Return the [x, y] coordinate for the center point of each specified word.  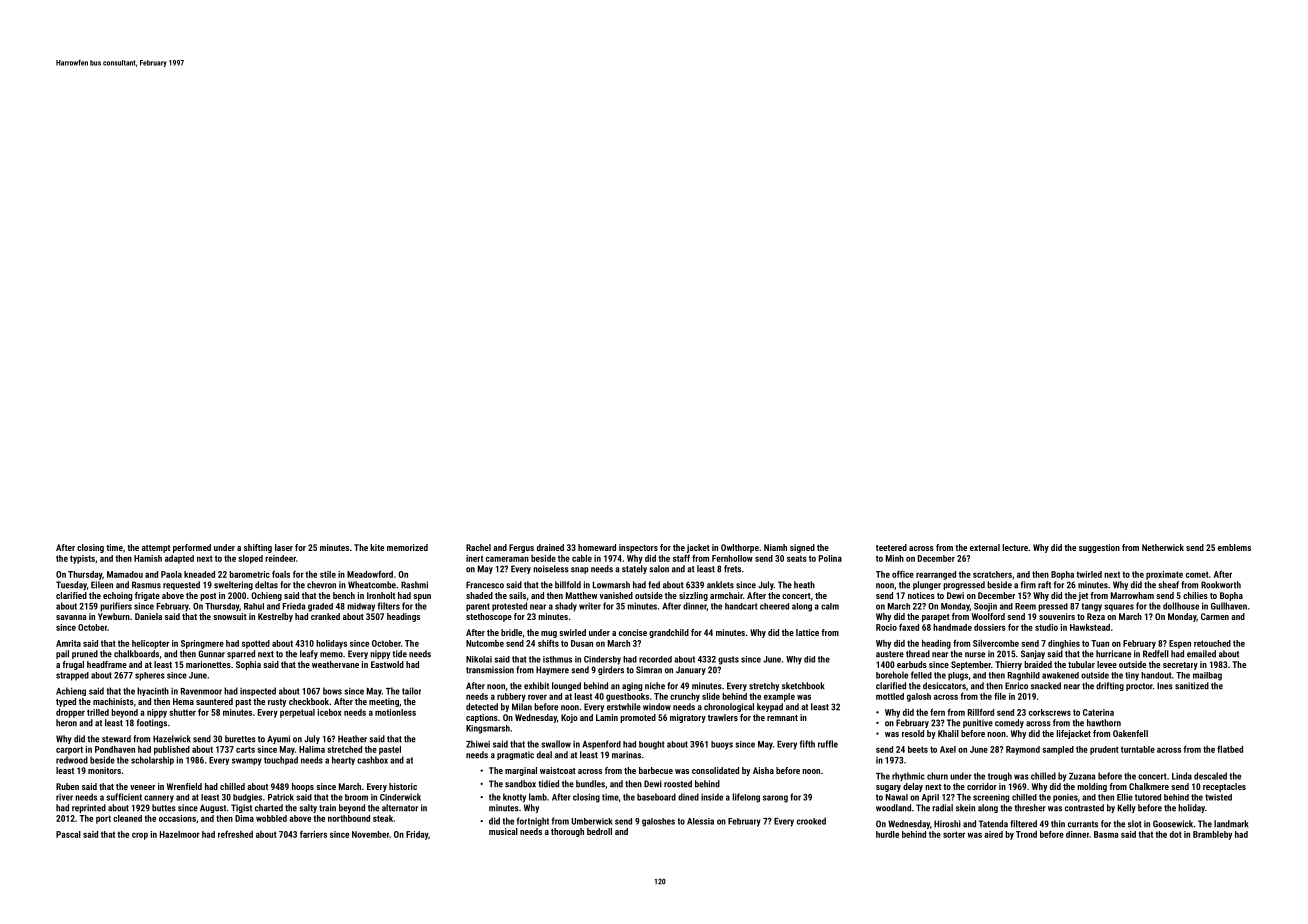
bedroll [599, 831]
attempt [156, 549]
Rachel [478, 547]
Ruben [67, 786]
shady [566, 607]
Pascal [68, 834]
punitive [978, 723]
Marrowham [1132, 595]
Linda [1182, 776]
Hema [183, 701]
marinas [626, 755]
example [779, 697]
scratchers [992, 574]
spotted [256, 644]
